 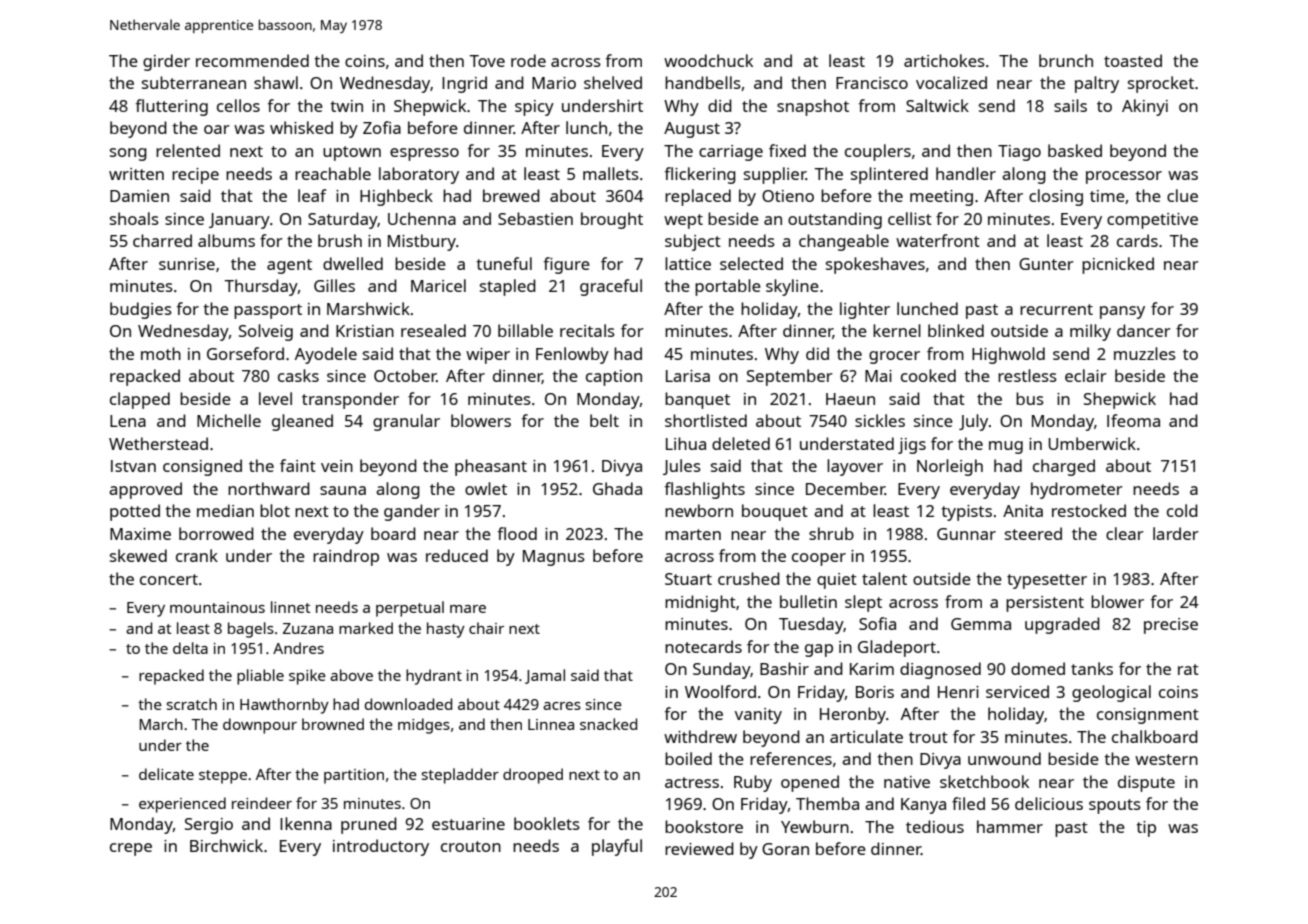 I want to click on experienced, so click(x=182, y=805).
